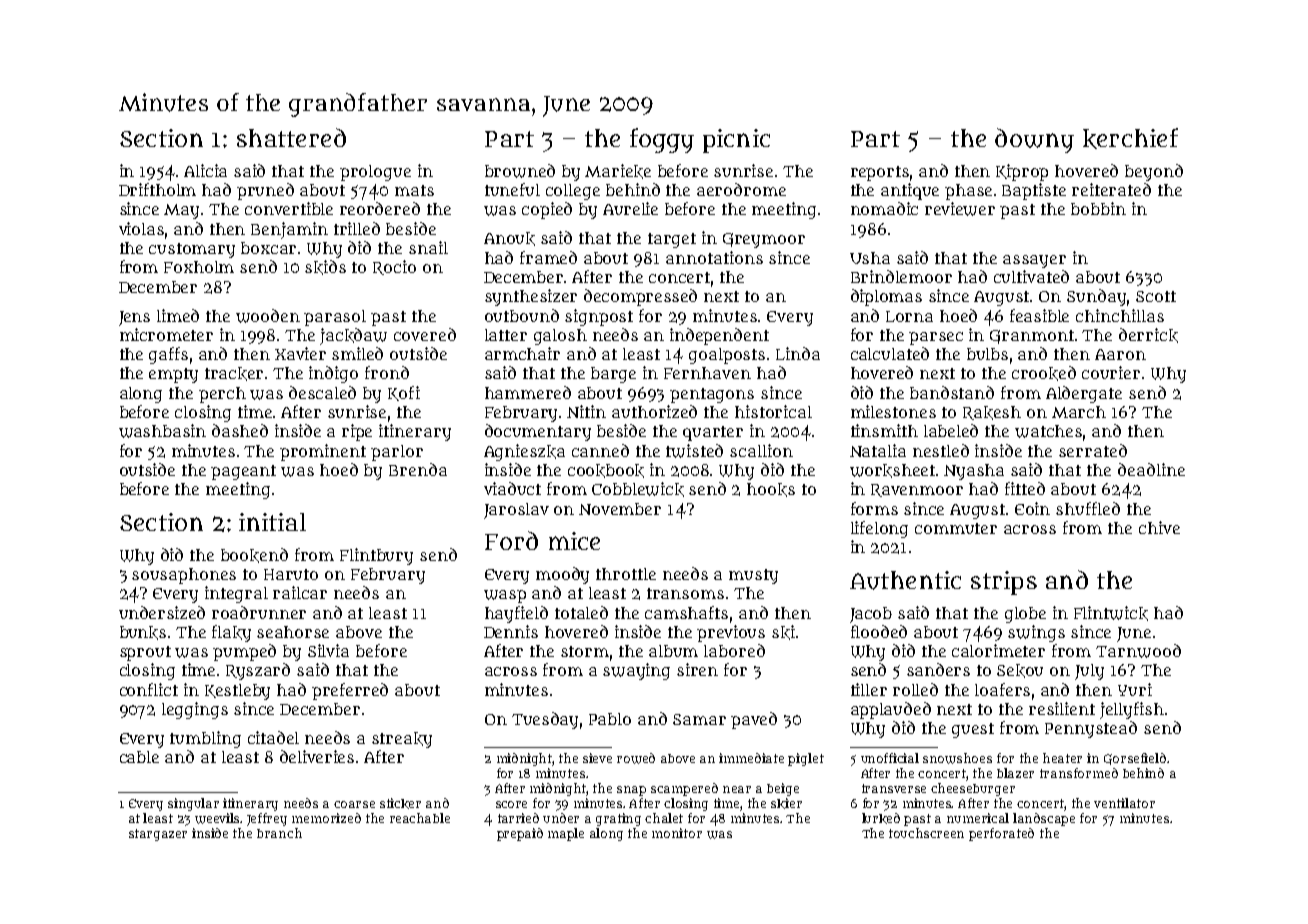  What do you see at coordinates (134, 318) in the page?
I see `Jens` at bounding box center [134, 318].
